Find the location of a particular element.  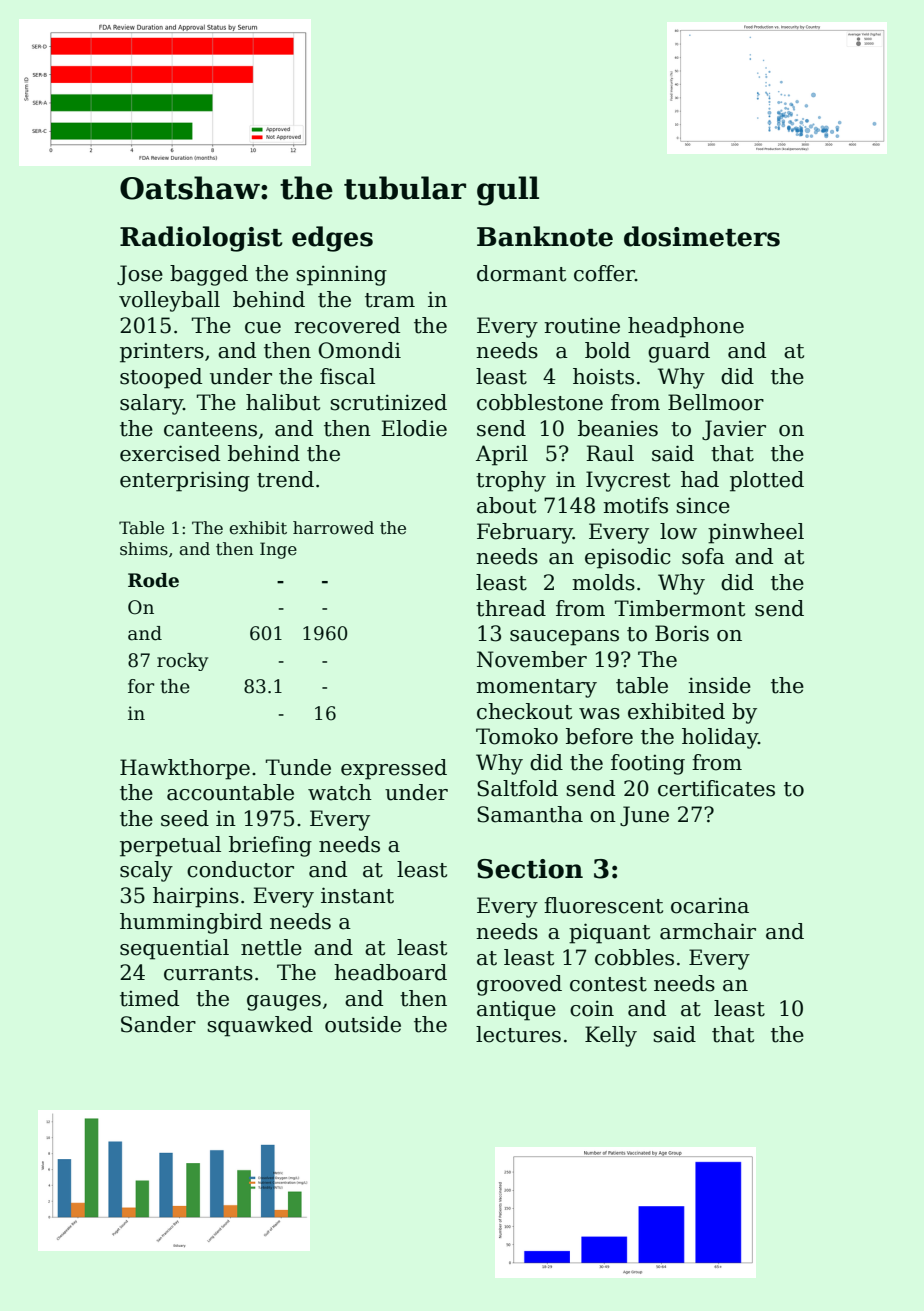

momentary is located at coordinates (536, 688).
